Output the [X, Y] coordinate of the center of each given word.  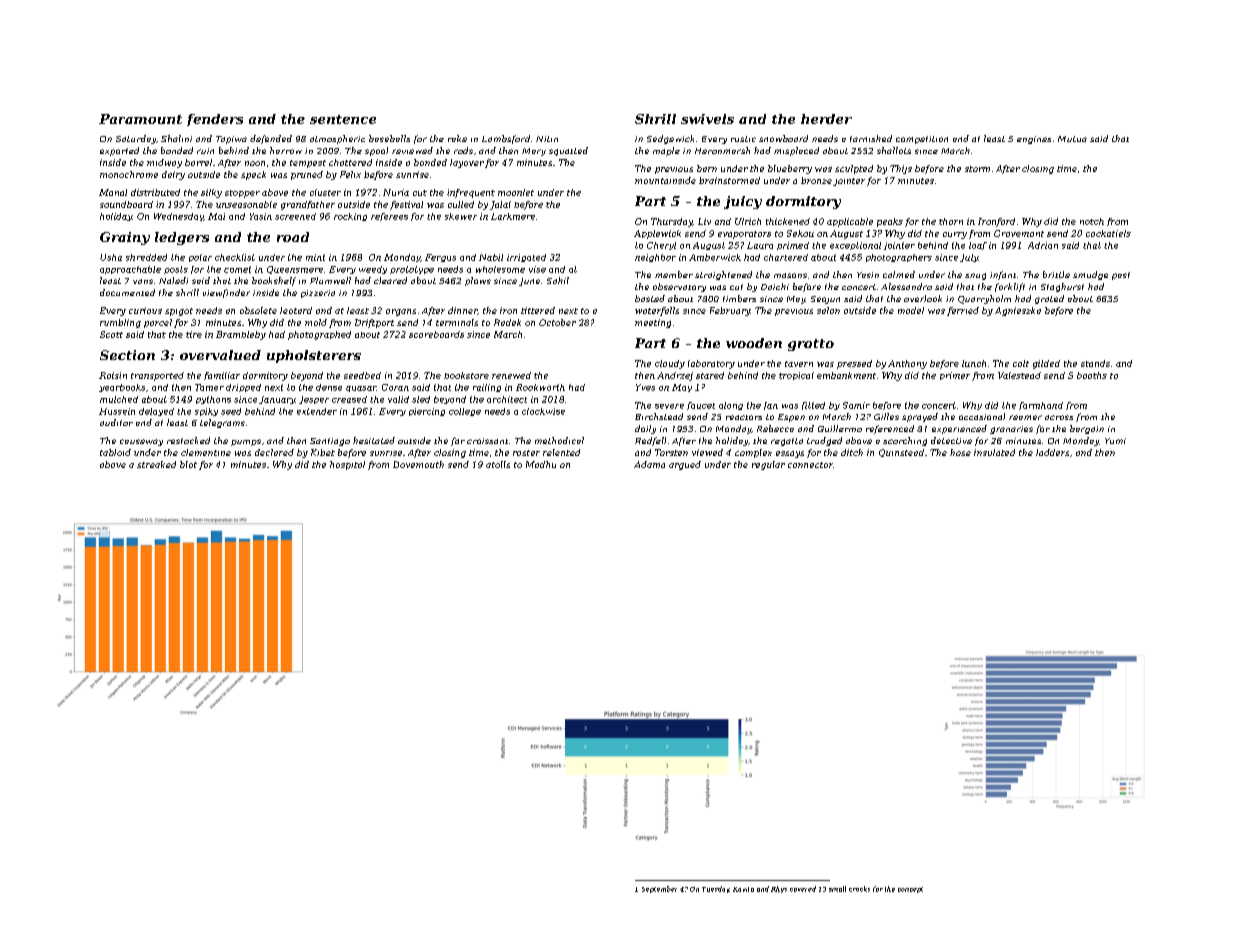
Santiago [330, 442]
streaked [156, 464]
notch [1092, 221]
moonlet [516, 192]
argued [685, 465]
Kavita [743, 889]
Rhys [779, 889]
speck [253, 175]
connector [810, 465]
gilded [1046, 364]
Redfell [650, 441]
